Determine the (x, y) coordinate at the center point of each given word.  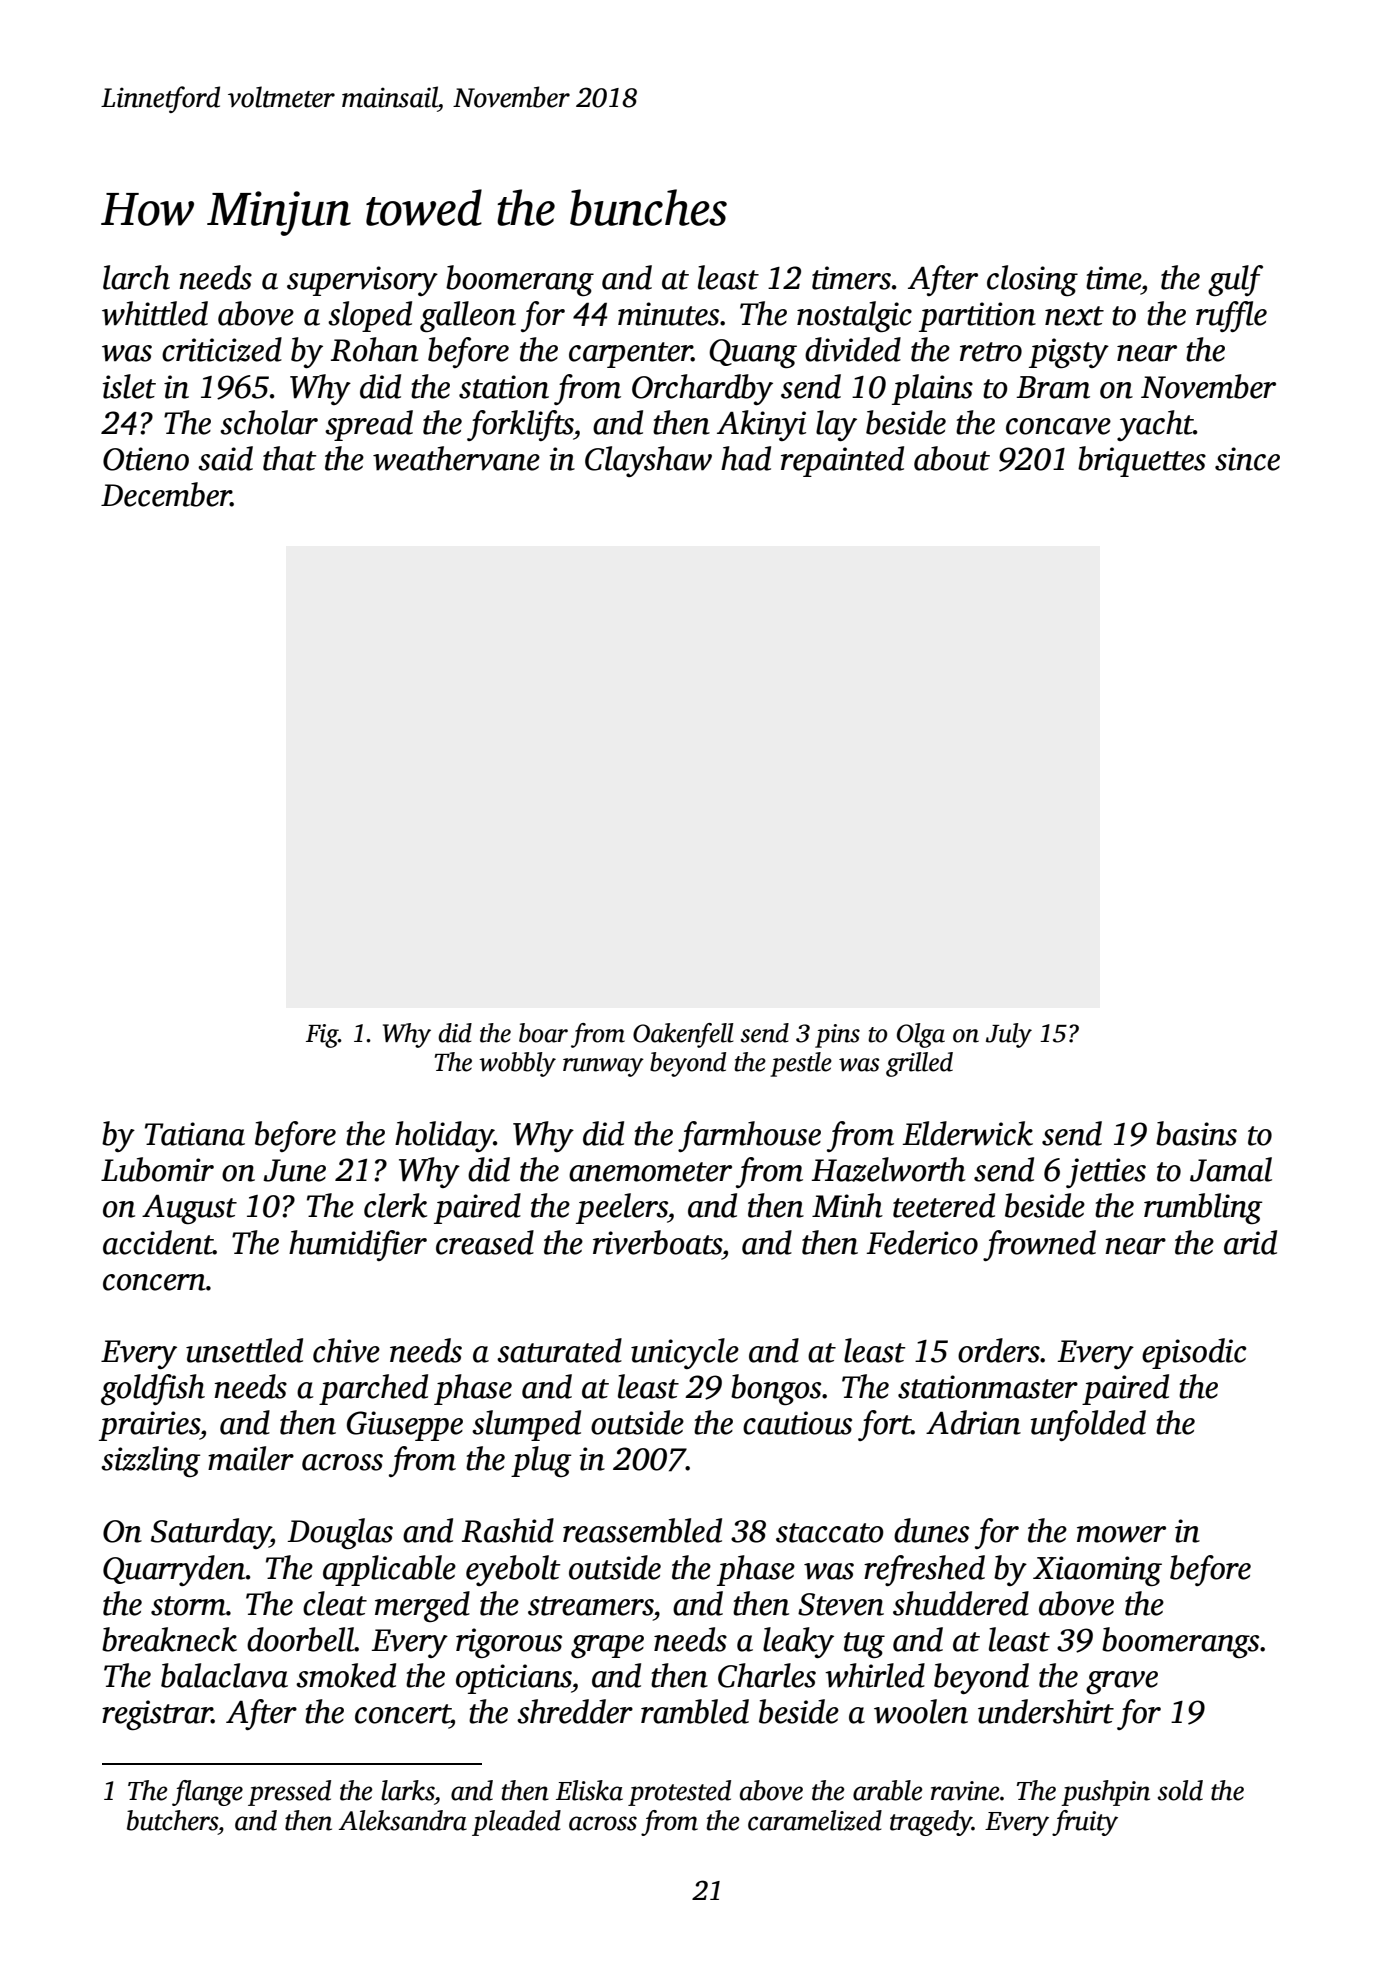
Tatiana (195, 1134)
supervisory (362, 281)
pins (837, 1036)
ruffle (1231, 316)
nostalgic (854, 316)
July (1009, 1035)
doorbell (300, 1639)
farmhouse (749, 1136)
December (166, 494)
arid (1250, 1242)
